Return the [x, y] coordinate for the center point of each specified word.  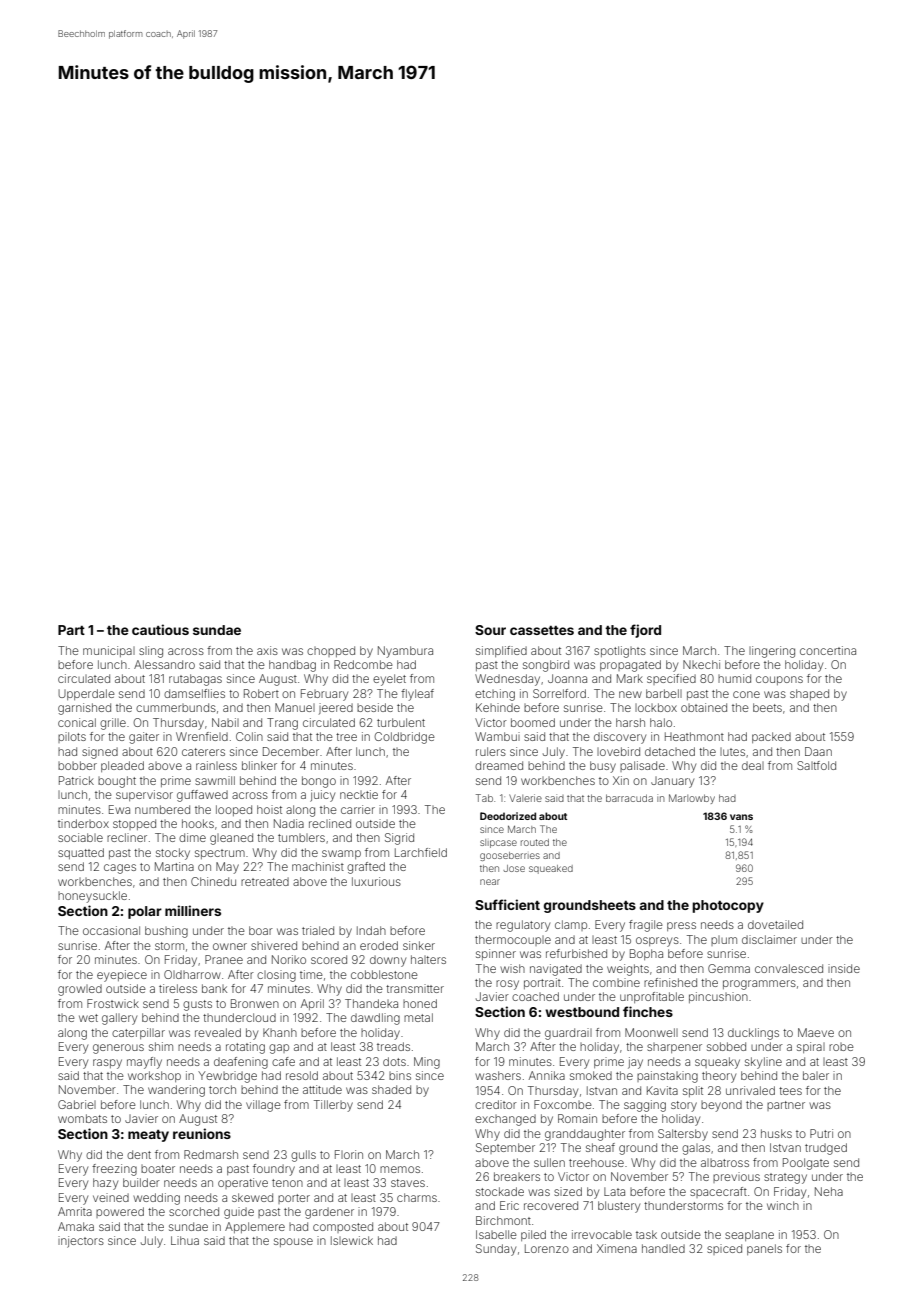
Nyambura [405, 652]
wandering [176, 1091]
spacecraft [718, 1192]
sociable [80, 837]
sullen [549, 1162]
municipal [109, 651]
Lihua [185, 1240]
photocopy [728, 906]
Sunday [496, 1250]
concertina [828, 650]
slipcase [498, 843]
